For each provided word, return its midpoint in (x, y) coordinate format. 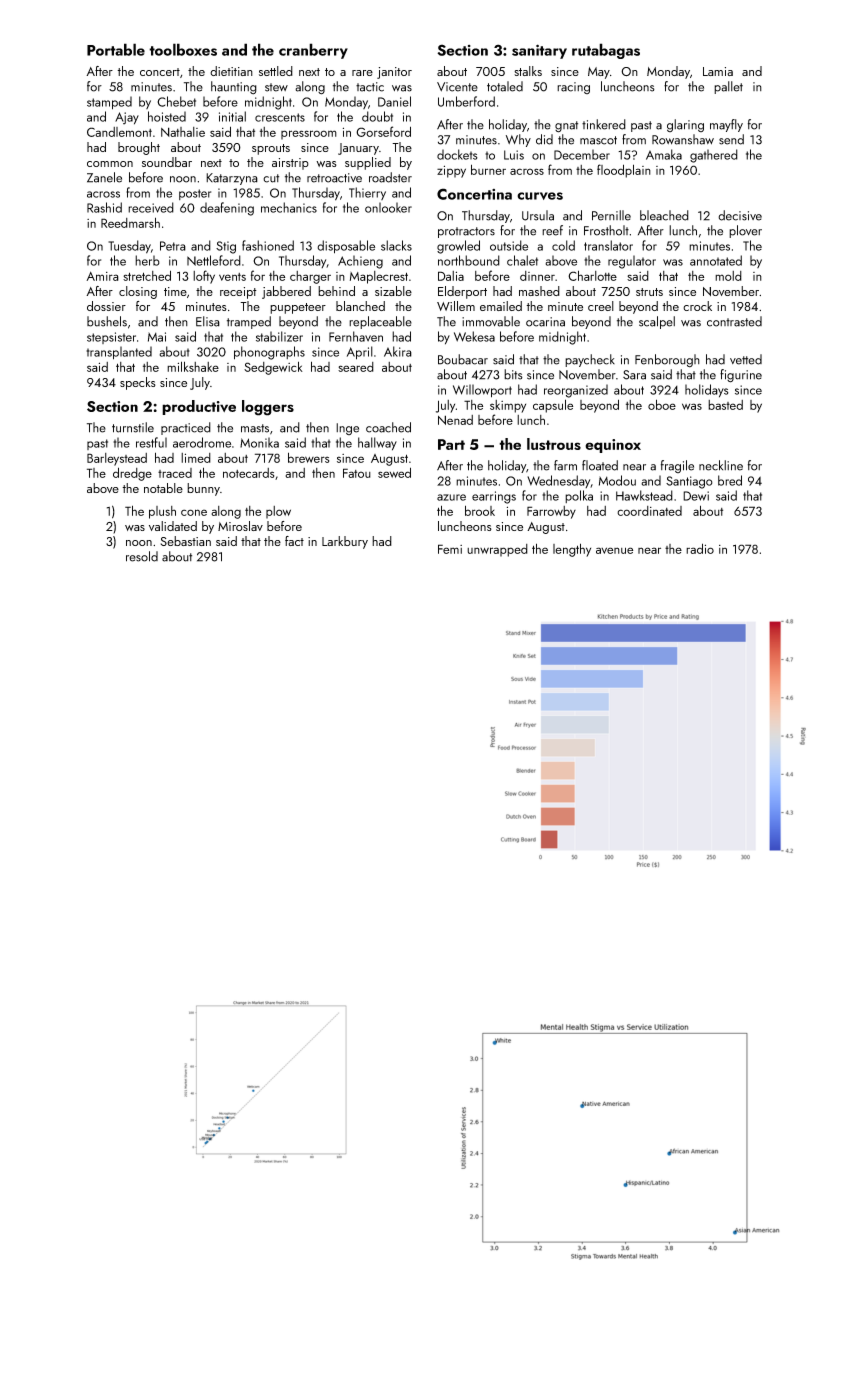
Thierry (367, 193)
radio (700, 548)
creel (601, 306)
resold (142, 556)
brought (139, 148)
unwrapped (497, 550)
